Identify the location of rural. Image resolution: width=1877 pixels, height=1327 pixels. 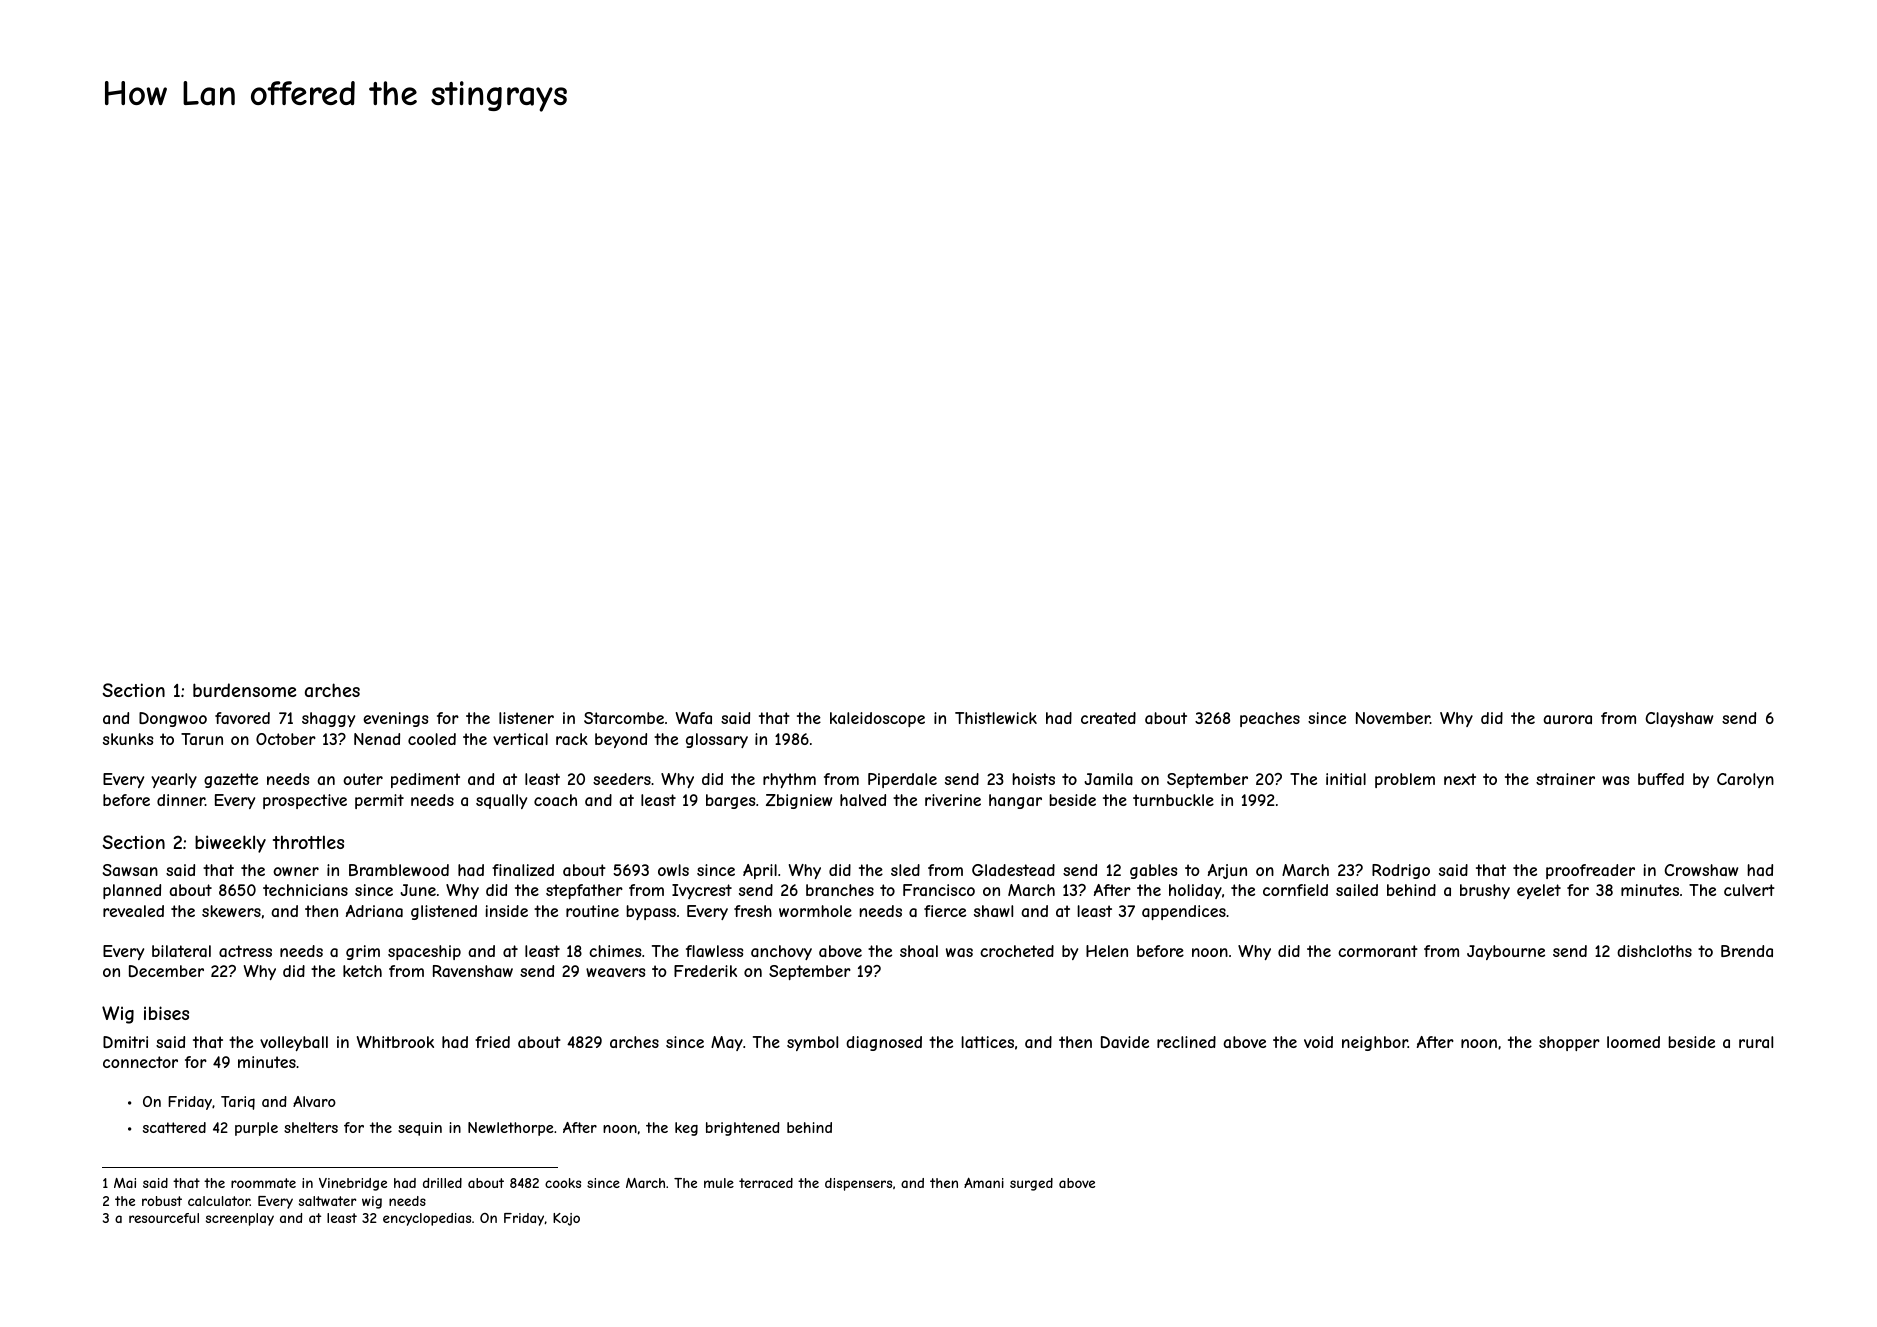
(1756, 1042).
